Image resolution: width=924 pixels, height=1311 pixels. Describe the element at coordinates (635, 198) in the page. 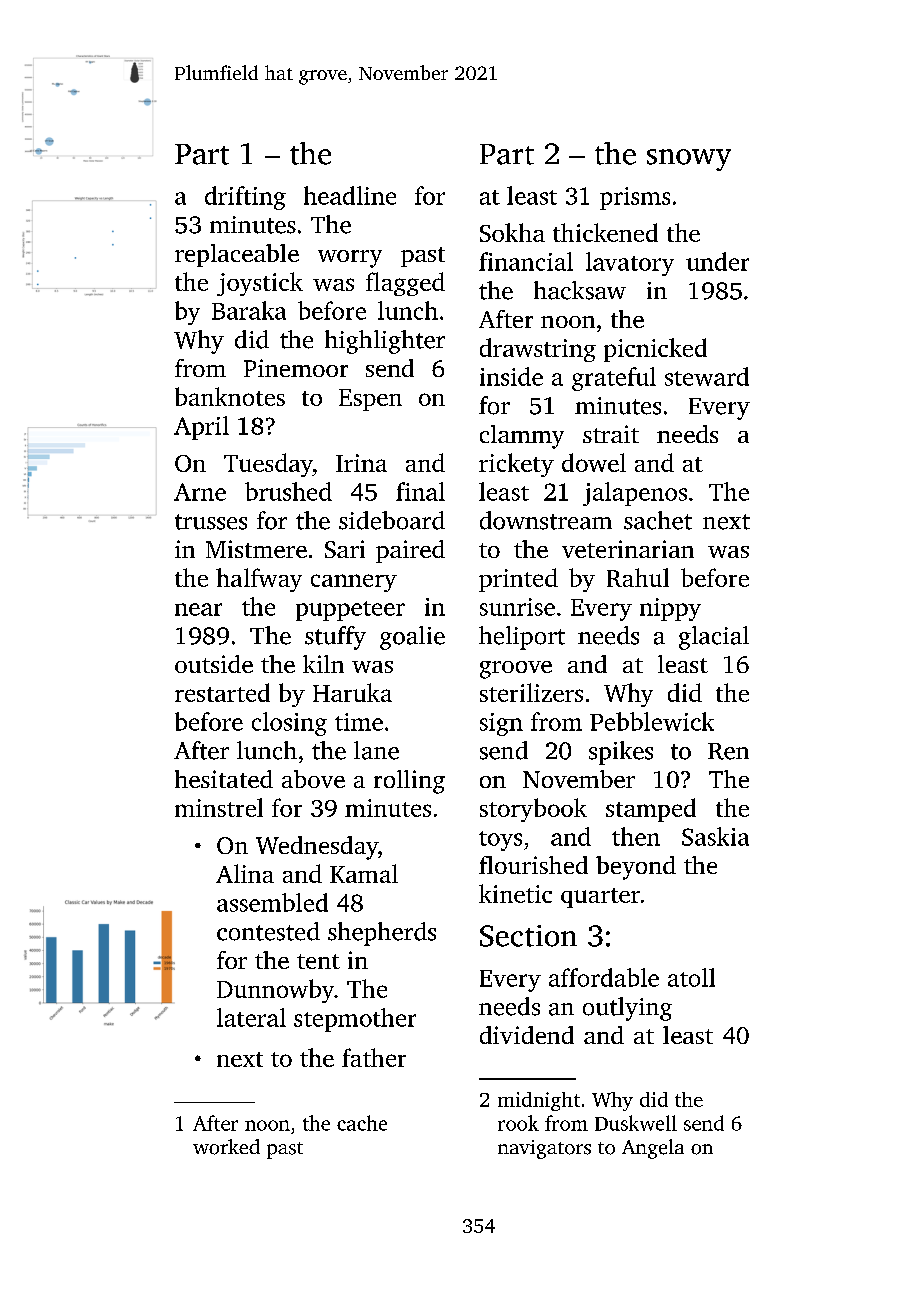

I see `prisms` at that location.
